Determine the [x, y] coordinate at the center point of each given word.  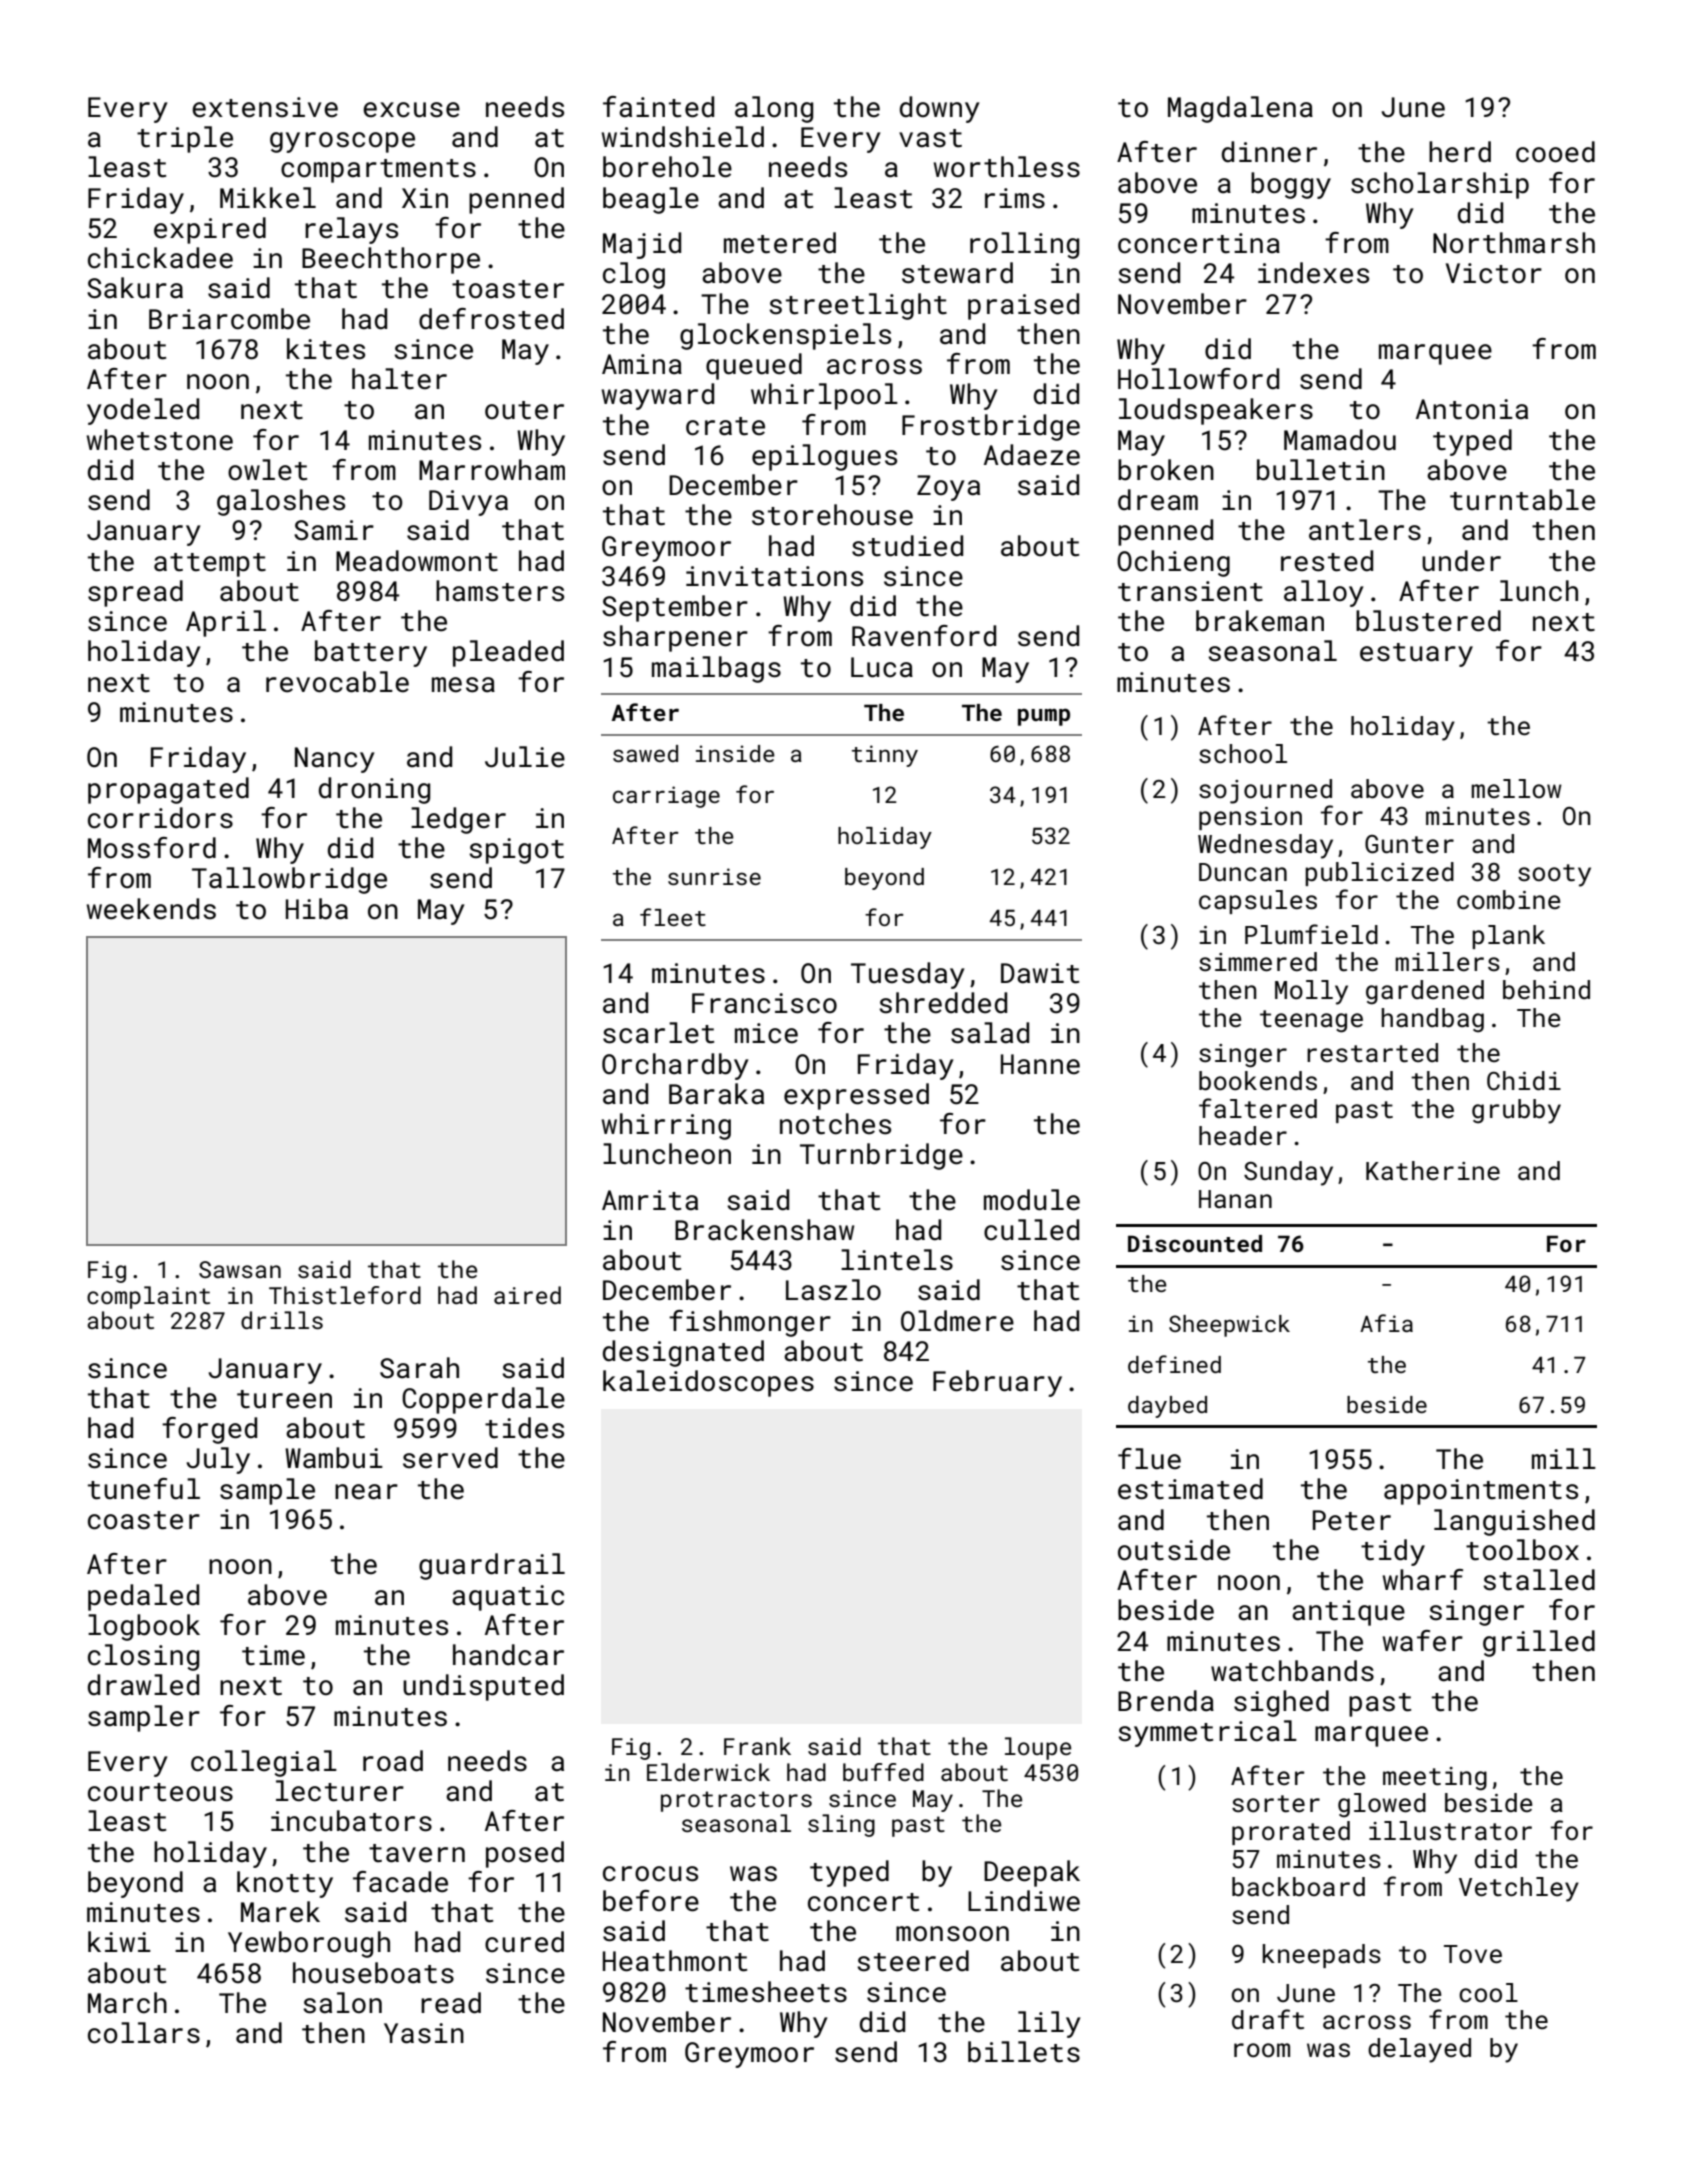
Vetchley [1519, 1889]
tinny [885, 756]
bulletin [1321, 470]
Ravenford [924, 636]
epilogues [824, 457]
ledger [458, 820]
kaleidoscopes [708, 1383]
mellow [1516, 789]
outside [1174, 1550]
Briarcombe [229, 319]
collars [144, 2033]
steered [913, 1961]
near [366, 1492]
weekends [151, 909]
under [1461, 561]
